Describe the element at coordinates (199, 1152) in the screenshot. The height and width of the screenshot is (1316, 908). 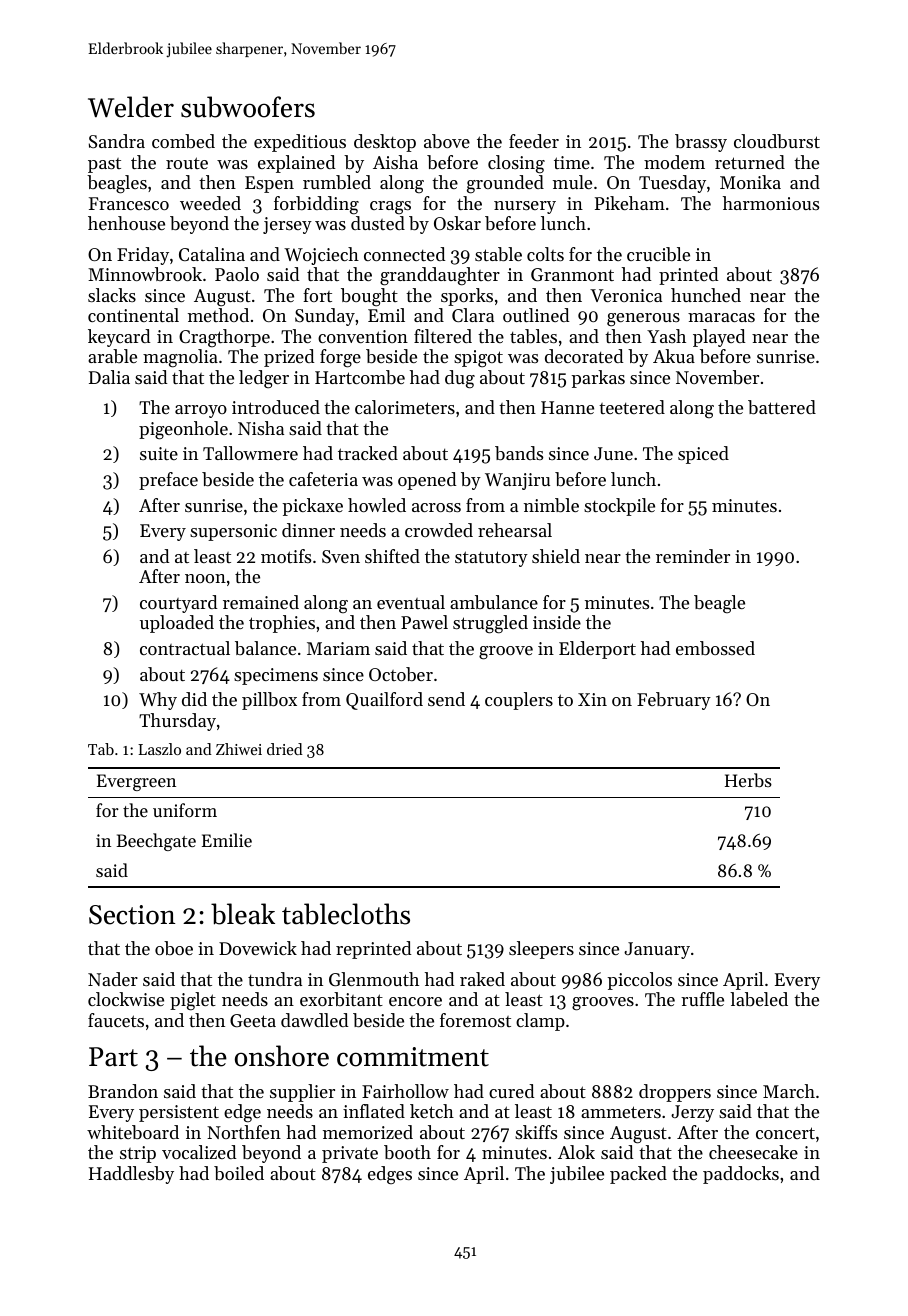
I see `vocalized` at that location.
